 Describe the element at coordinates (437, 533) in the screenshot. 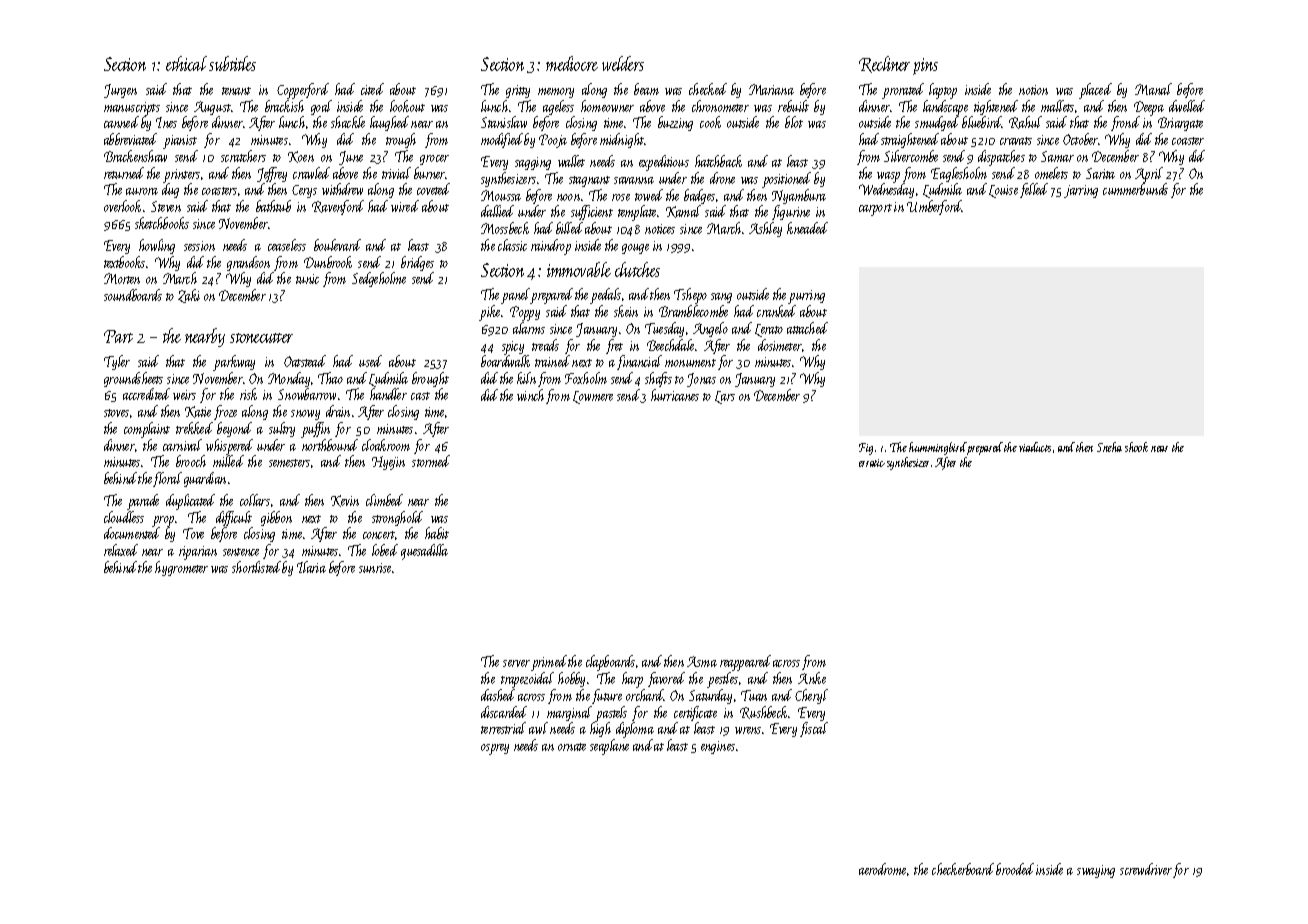

I see `habit` at that location.
